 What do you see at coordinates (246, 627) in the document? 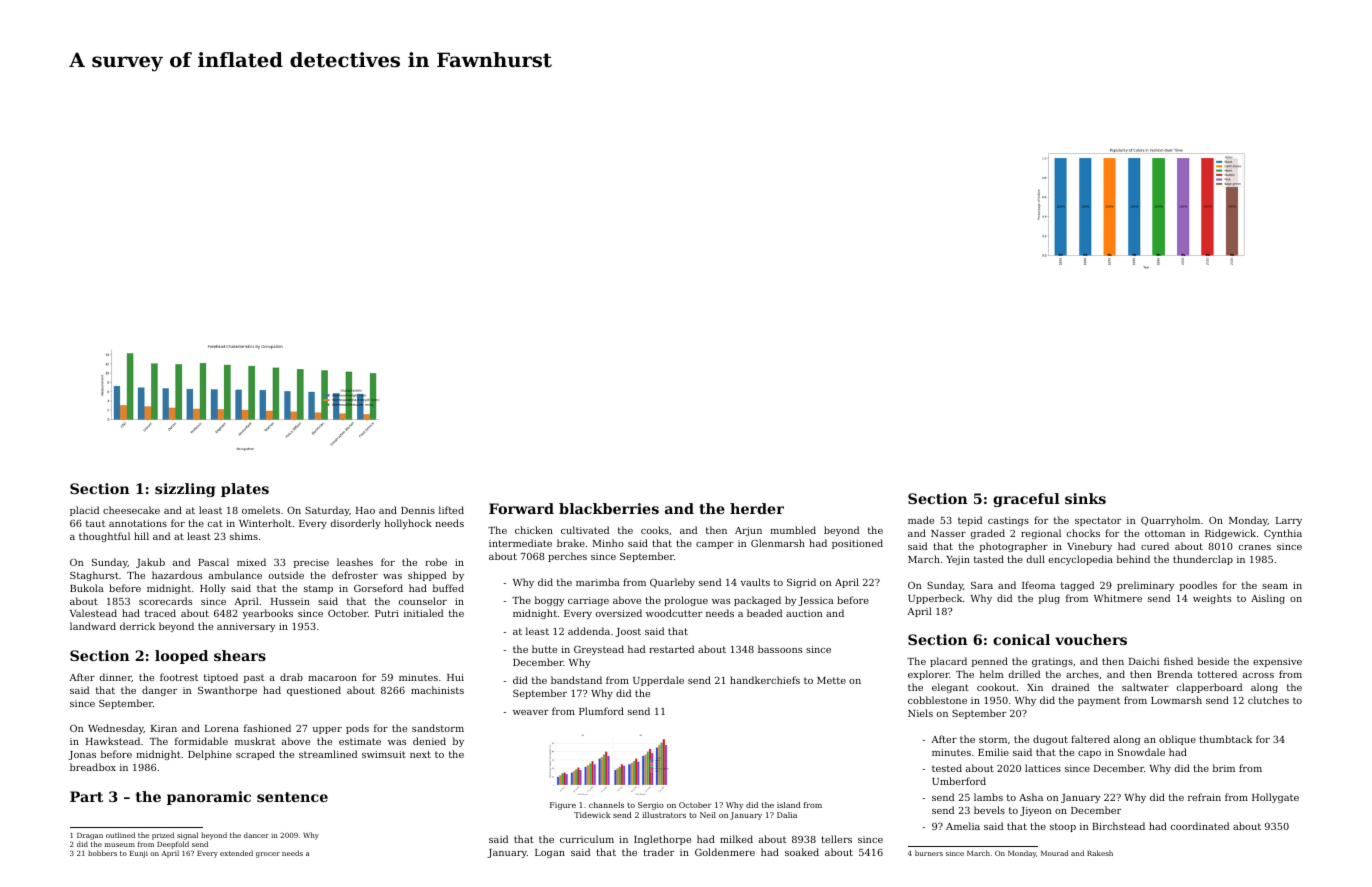
I see `anniversary` at bounding box center [246, 627].
